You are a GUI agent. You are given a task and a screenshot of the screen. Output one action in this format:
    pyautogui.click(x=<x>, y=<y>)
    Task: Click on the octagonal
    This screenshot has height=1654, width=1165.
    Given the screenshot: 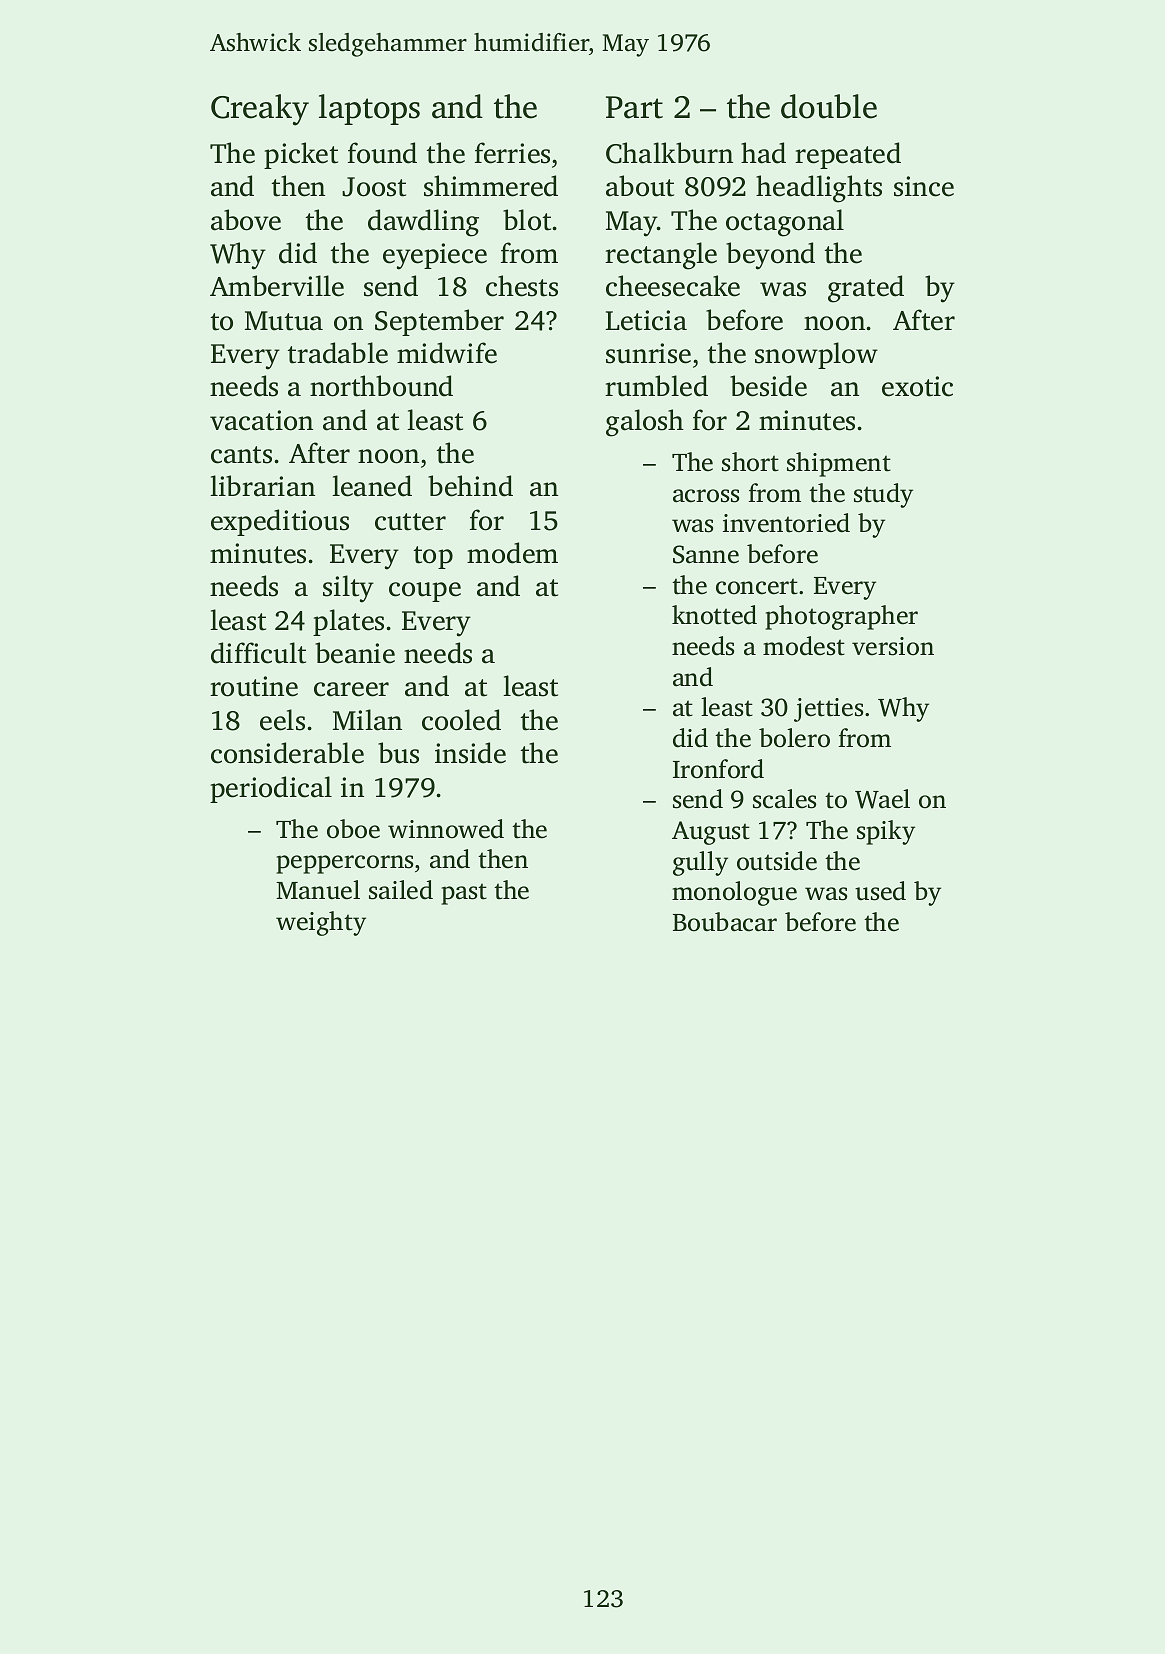 What is the action you would take?
    pyautogui.click(x=785, y=223)
